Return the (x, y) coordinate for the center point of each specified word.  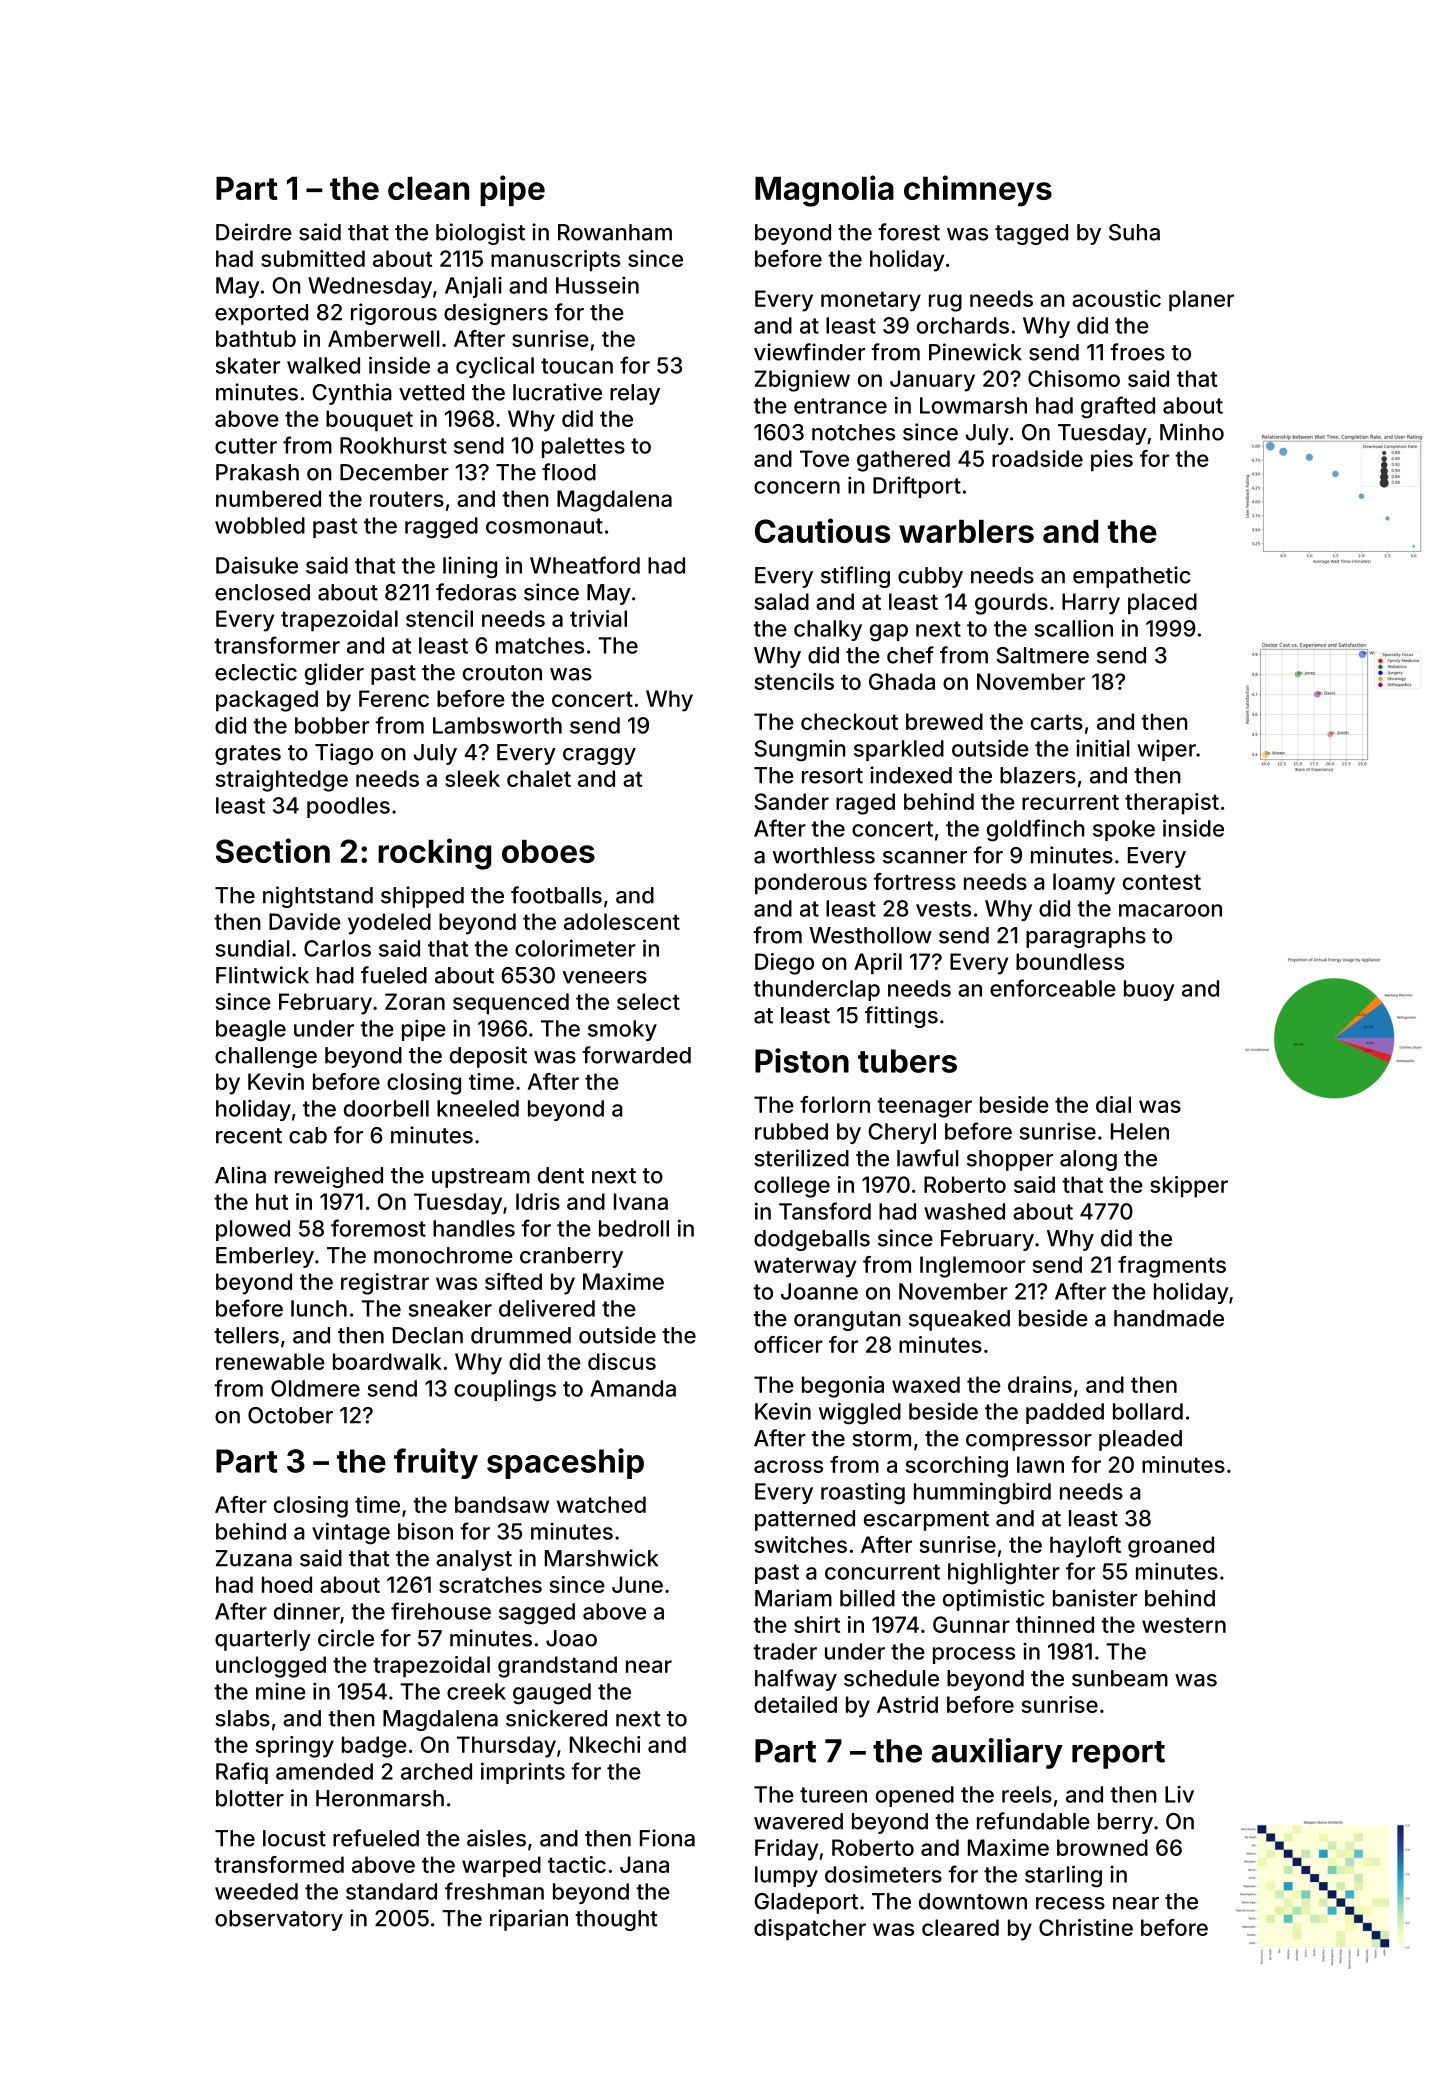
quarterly (263, 1640)
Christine (1086, 1927)
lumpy (786, 1876)
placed (1162, 604)
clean (428, 188)
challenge (266, 1057)
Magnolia (824, 191)
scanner (925, 857)
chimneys (978, 191)
